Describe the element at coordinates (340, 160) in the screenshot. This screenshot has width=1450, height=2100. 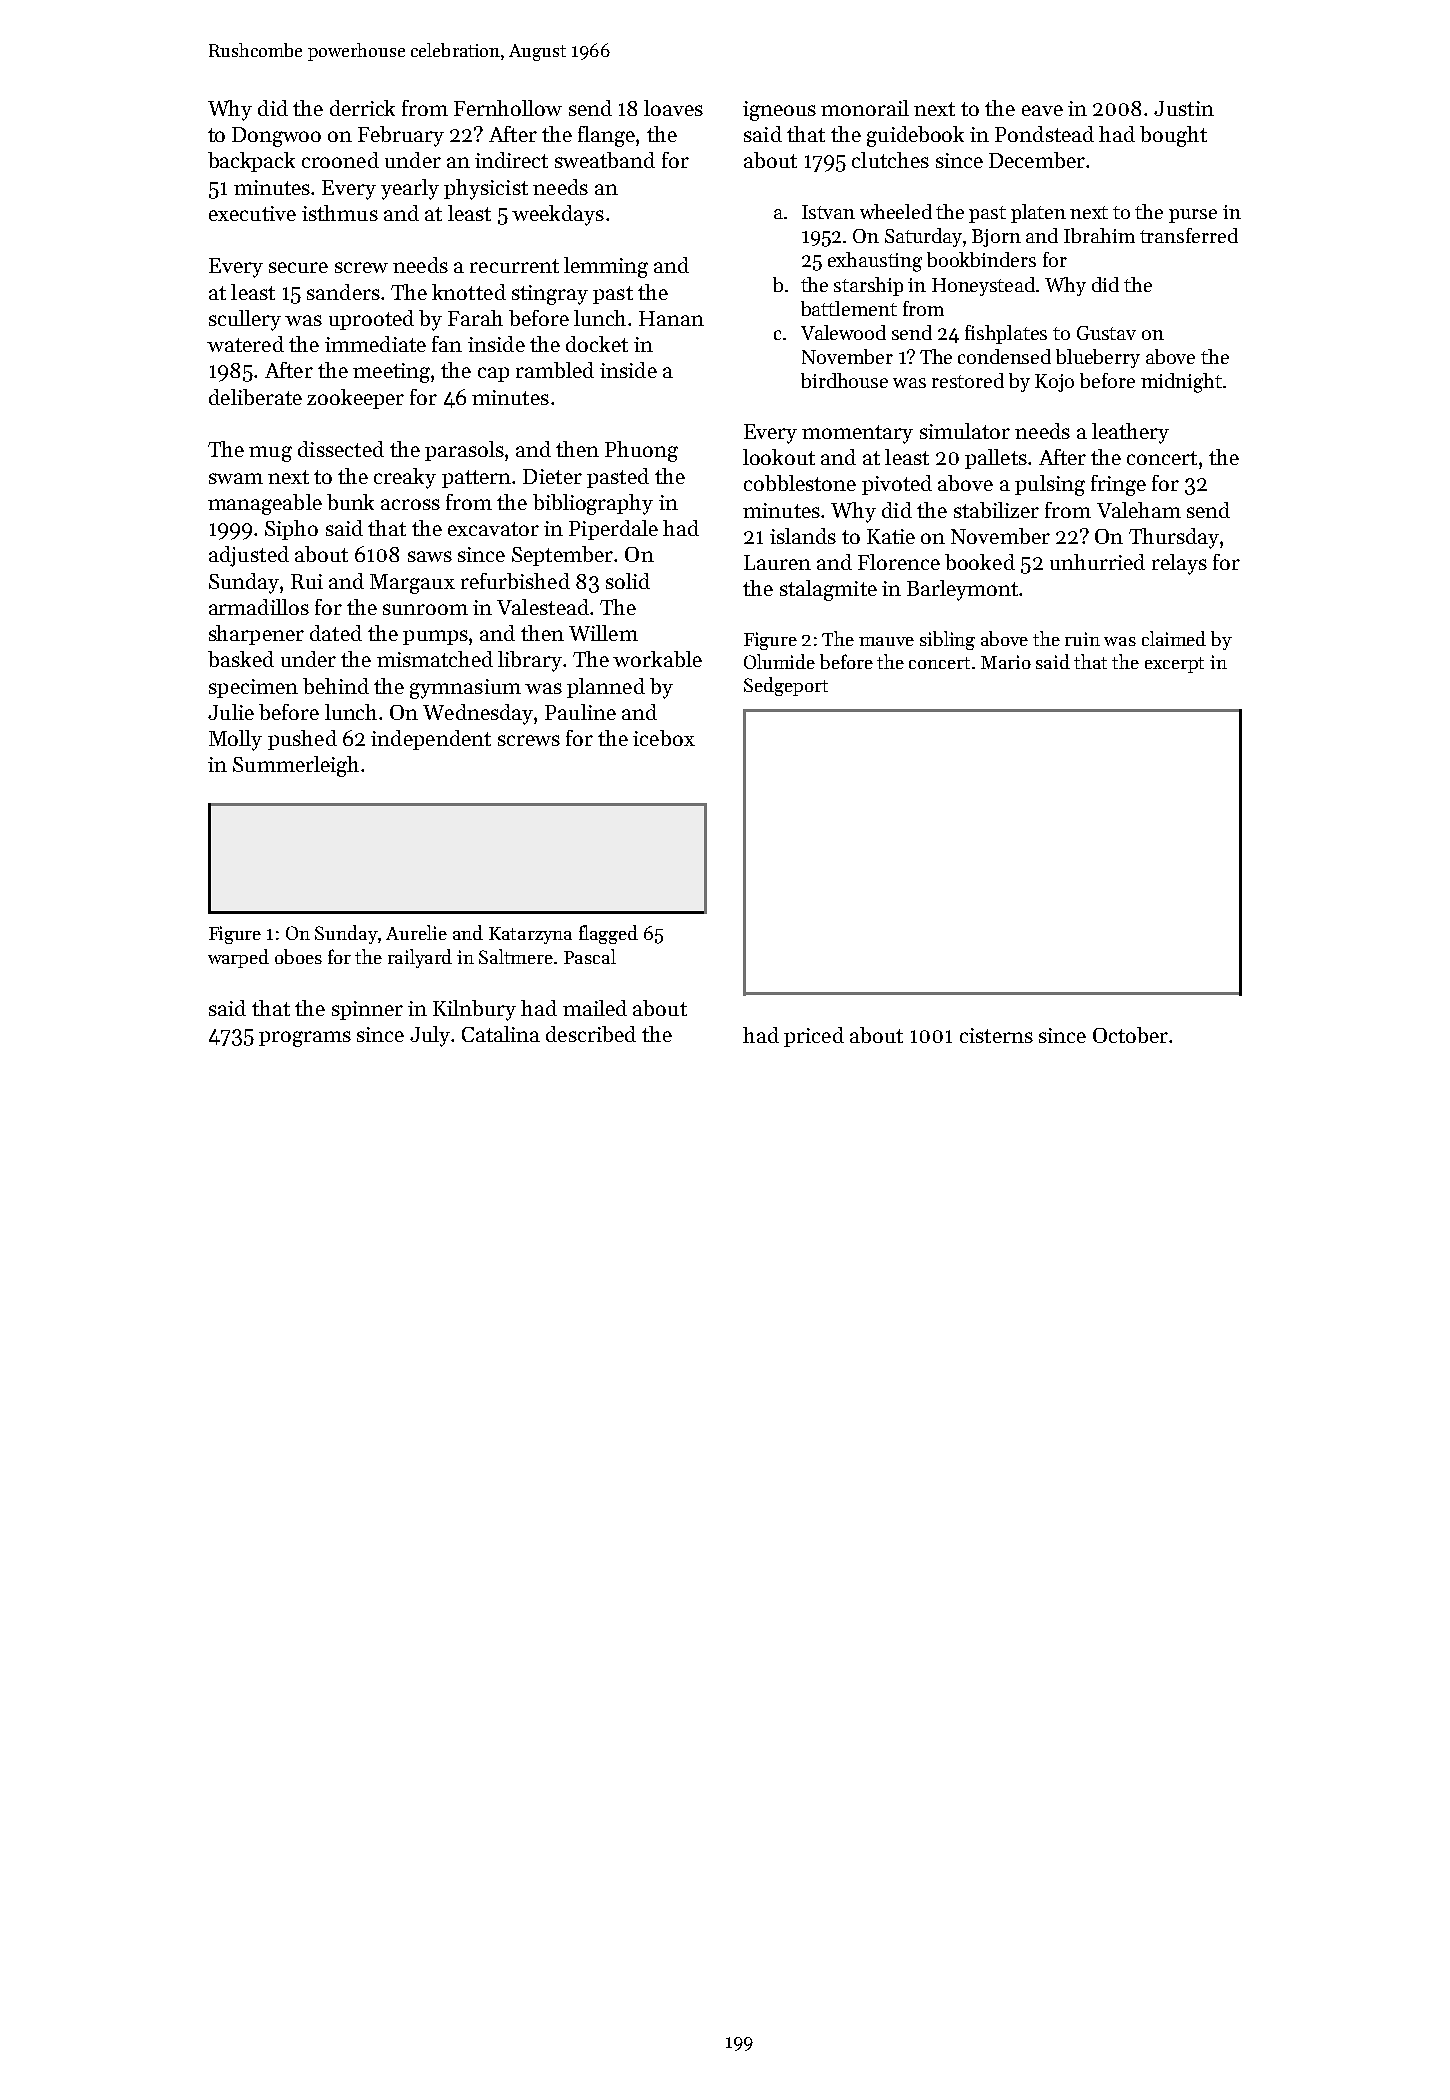
I see `crooned` at that location.
